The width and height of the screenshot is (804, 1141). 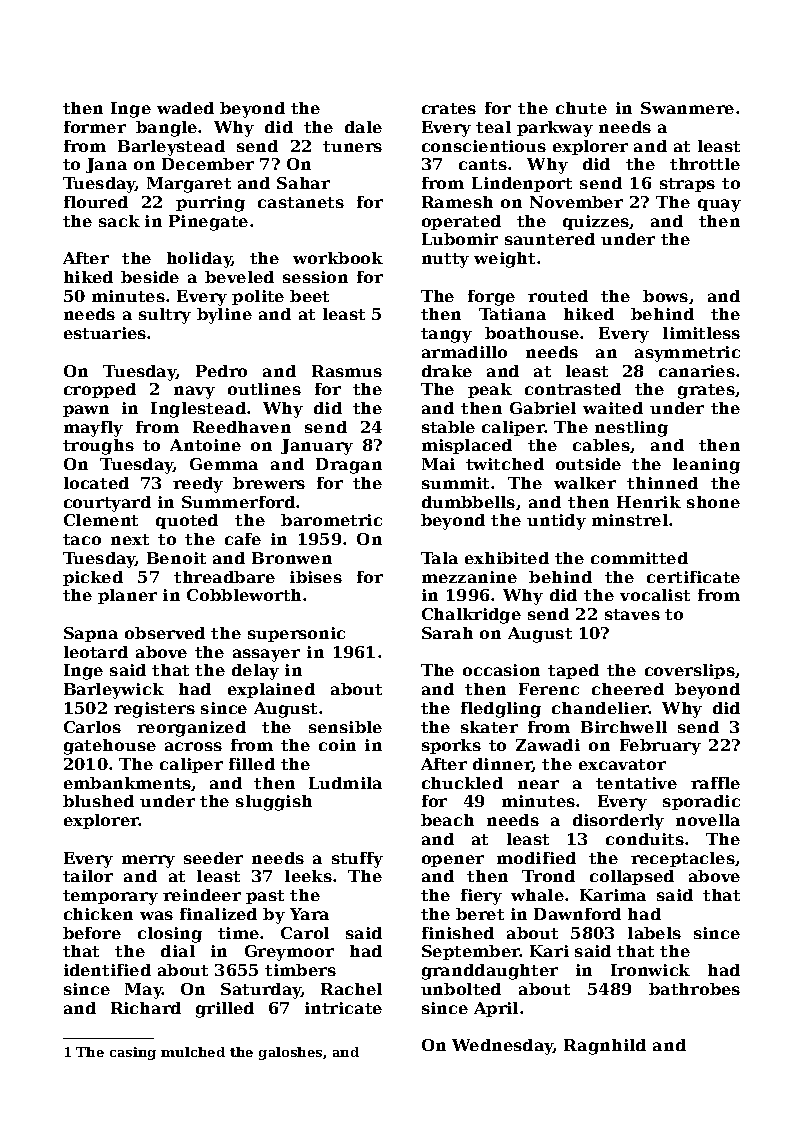 I want to click on vocalist, so click(x=655, y=595).
